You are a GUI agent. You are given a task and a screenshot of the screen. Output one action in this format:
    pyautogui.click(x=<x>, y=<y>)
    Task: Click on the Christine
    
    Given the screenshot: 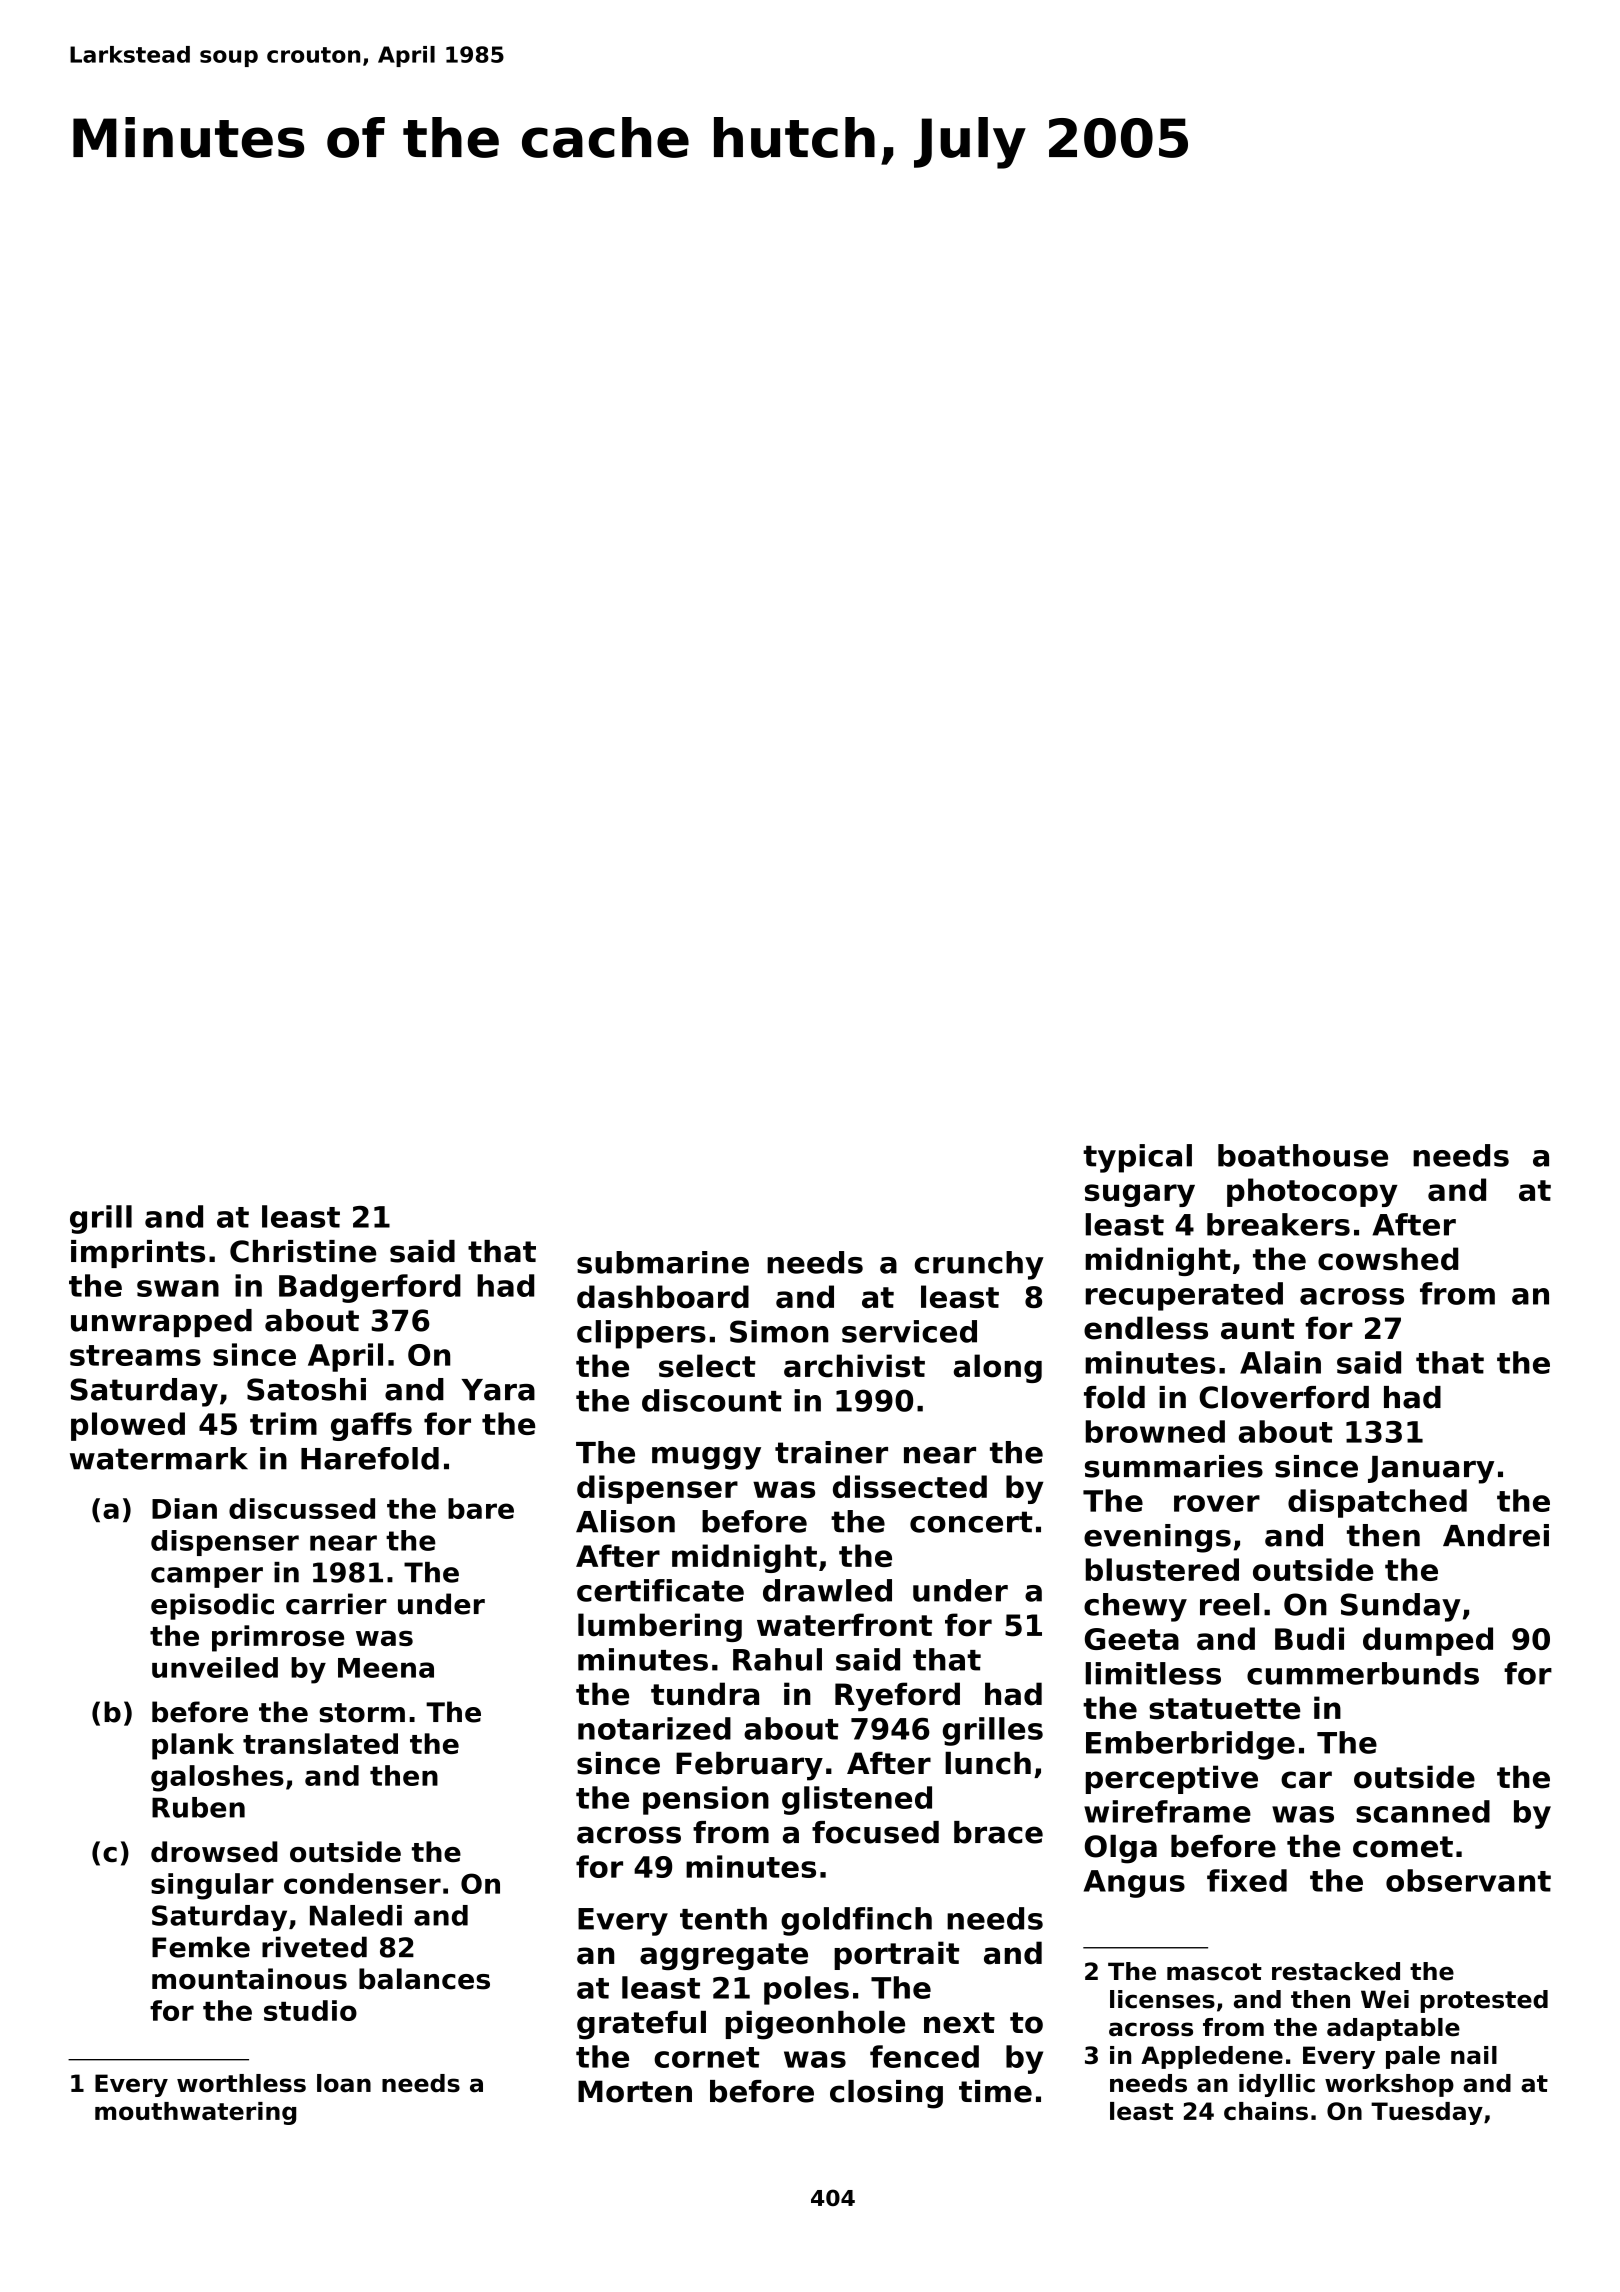 What is the action you would take?
    pyautogui.click(x=303, y=1251)
